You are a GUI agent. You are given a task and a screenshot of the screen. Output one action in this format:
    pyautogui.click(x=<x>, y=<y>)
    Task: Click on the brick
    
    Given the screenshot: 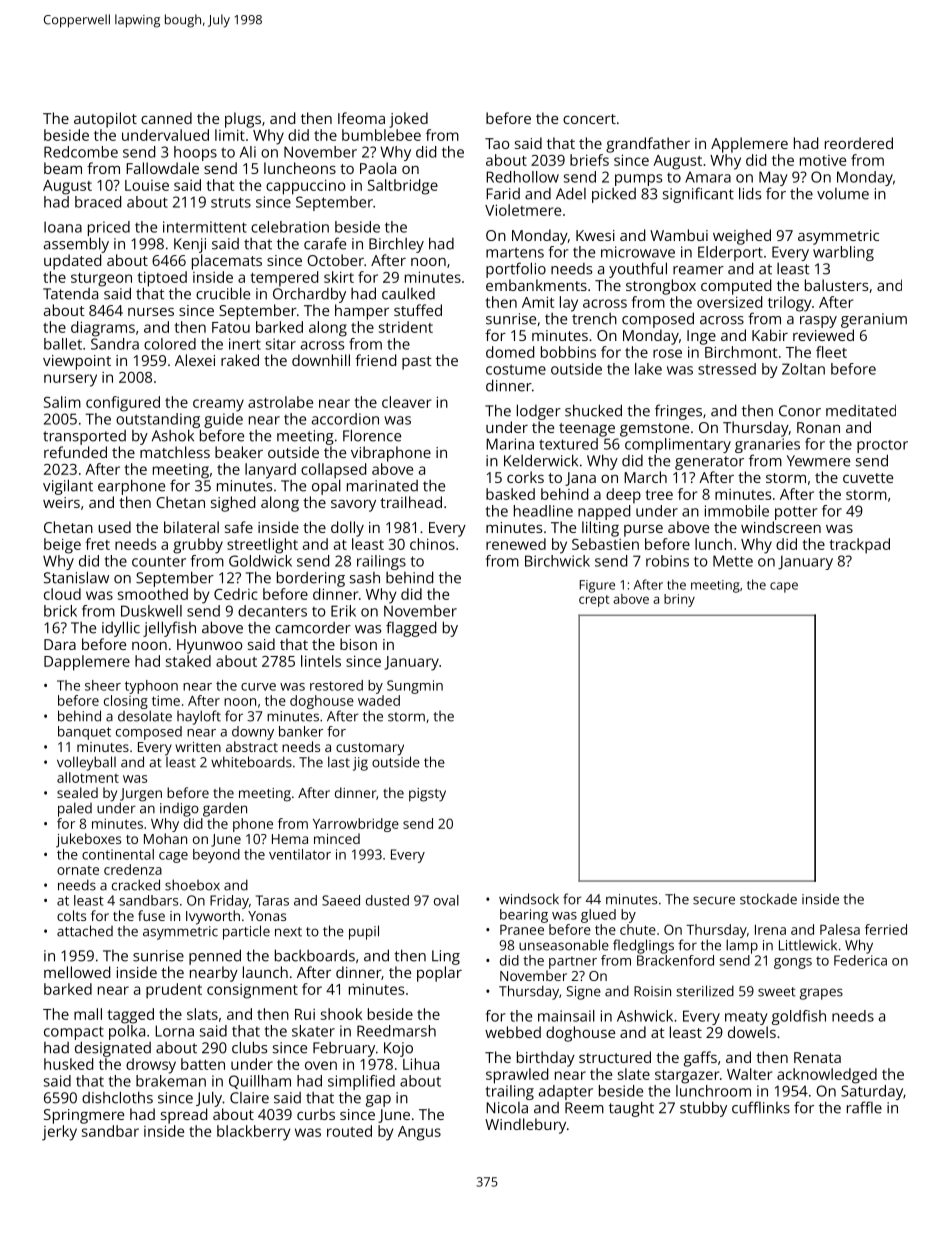 What is the action you would take?
    pyautogui.click(x=60, y=611)
